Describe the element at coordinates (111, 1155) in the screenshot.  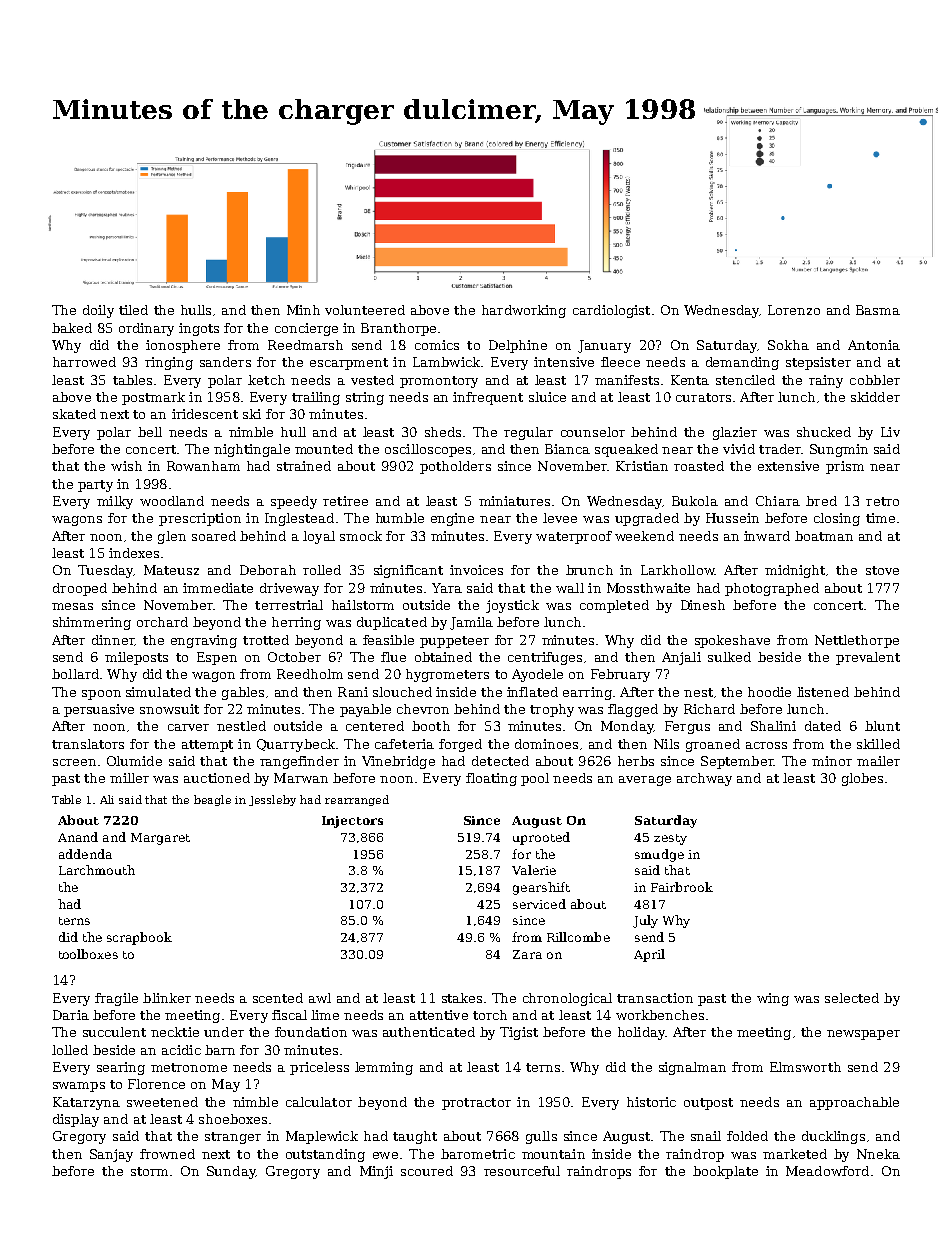
I see `Sanjay` at that location.
